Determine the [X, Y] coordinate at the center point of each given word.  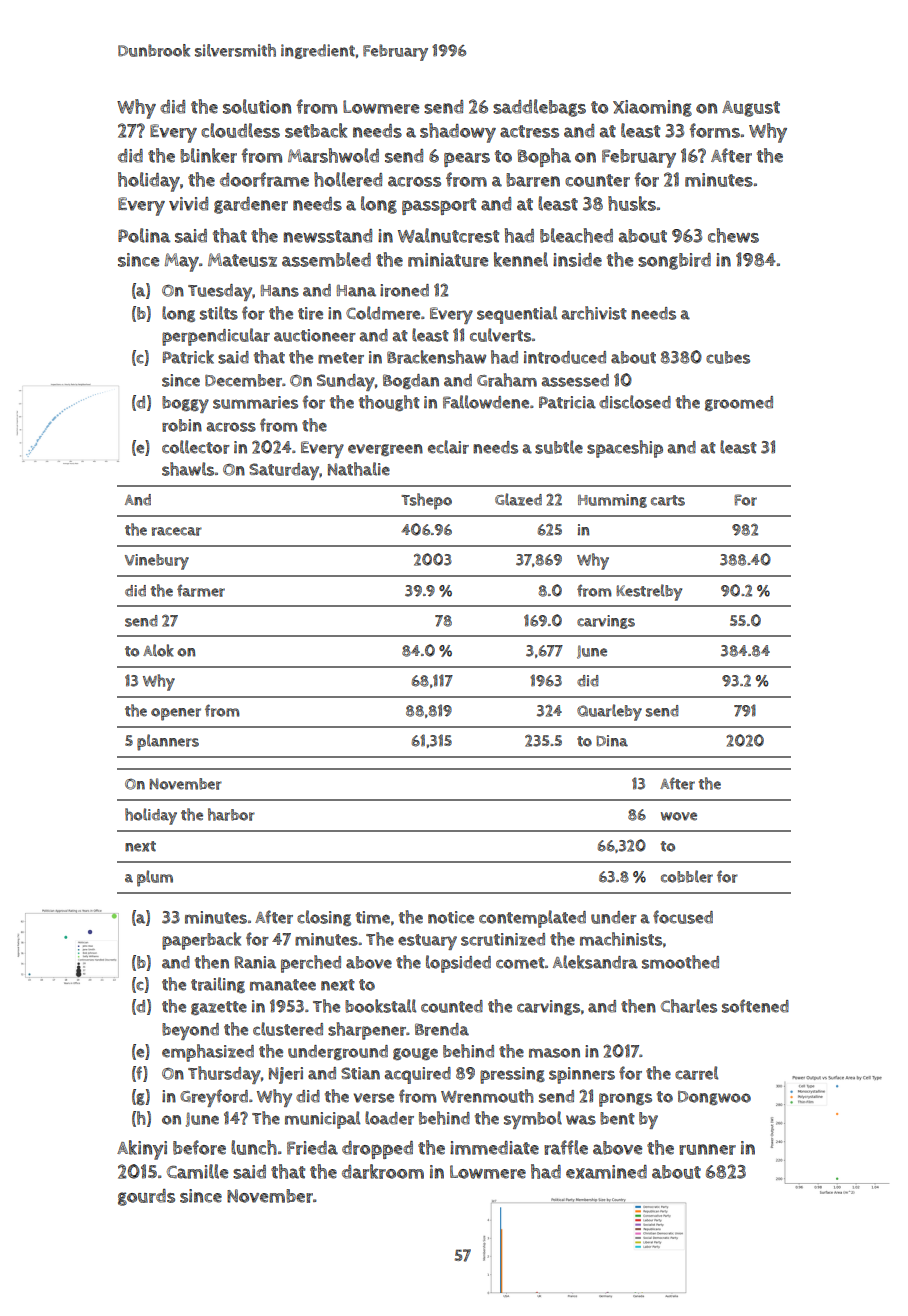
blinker [208, 155]
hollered [348, 179]
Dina [612, 741]
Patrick [188, 357]
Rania [255, 962]
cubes [728, 357]
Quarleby [609, 712]
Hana [356, 291]
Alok [158, 650]
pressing [512, 1075]
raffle [566, 1147]
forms [714, 130]
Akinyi [142, 1150]
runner [707, 1149]
